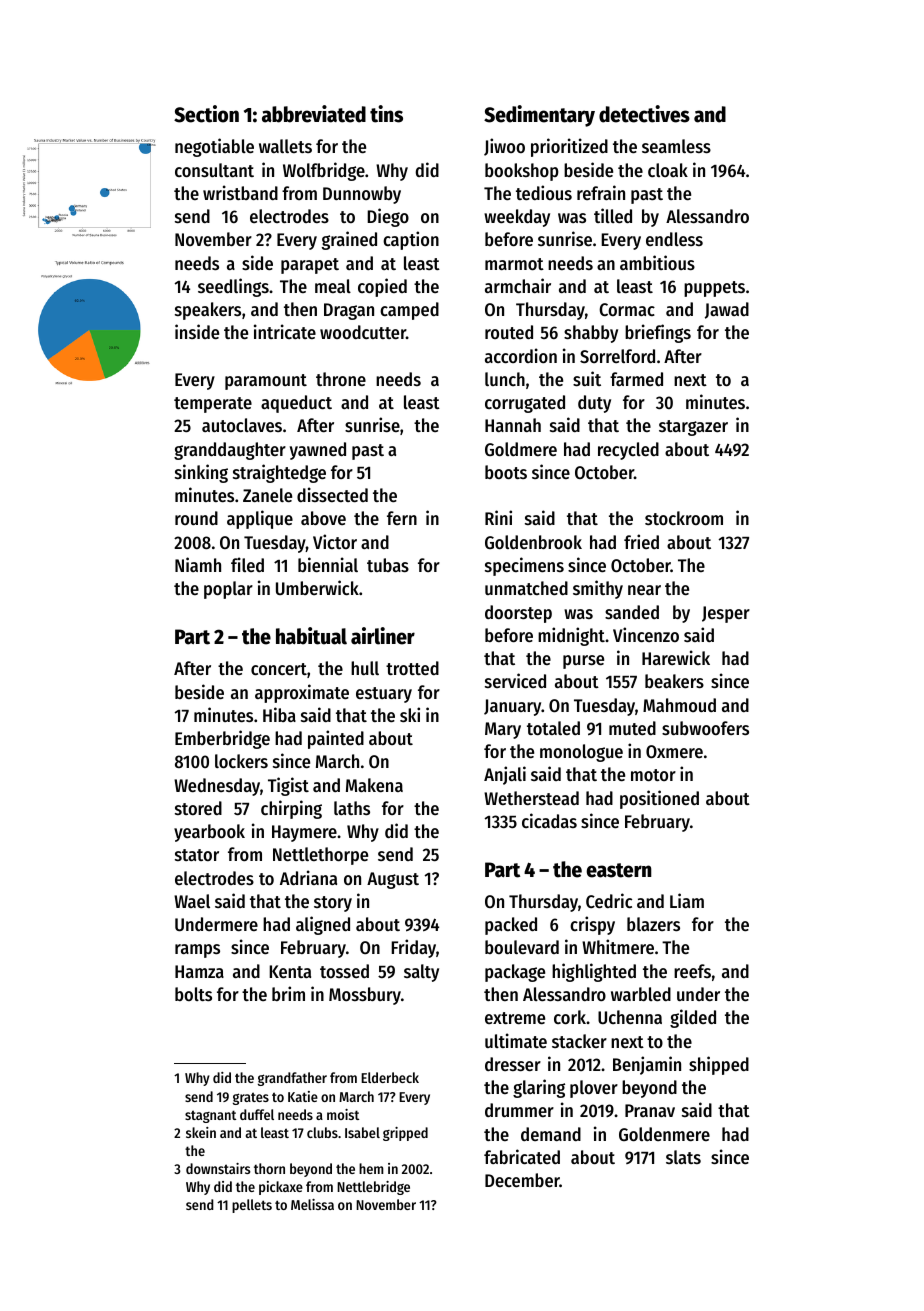  Describe the element at coordinates (421, 973) in the document. I see `salty` at that location.
